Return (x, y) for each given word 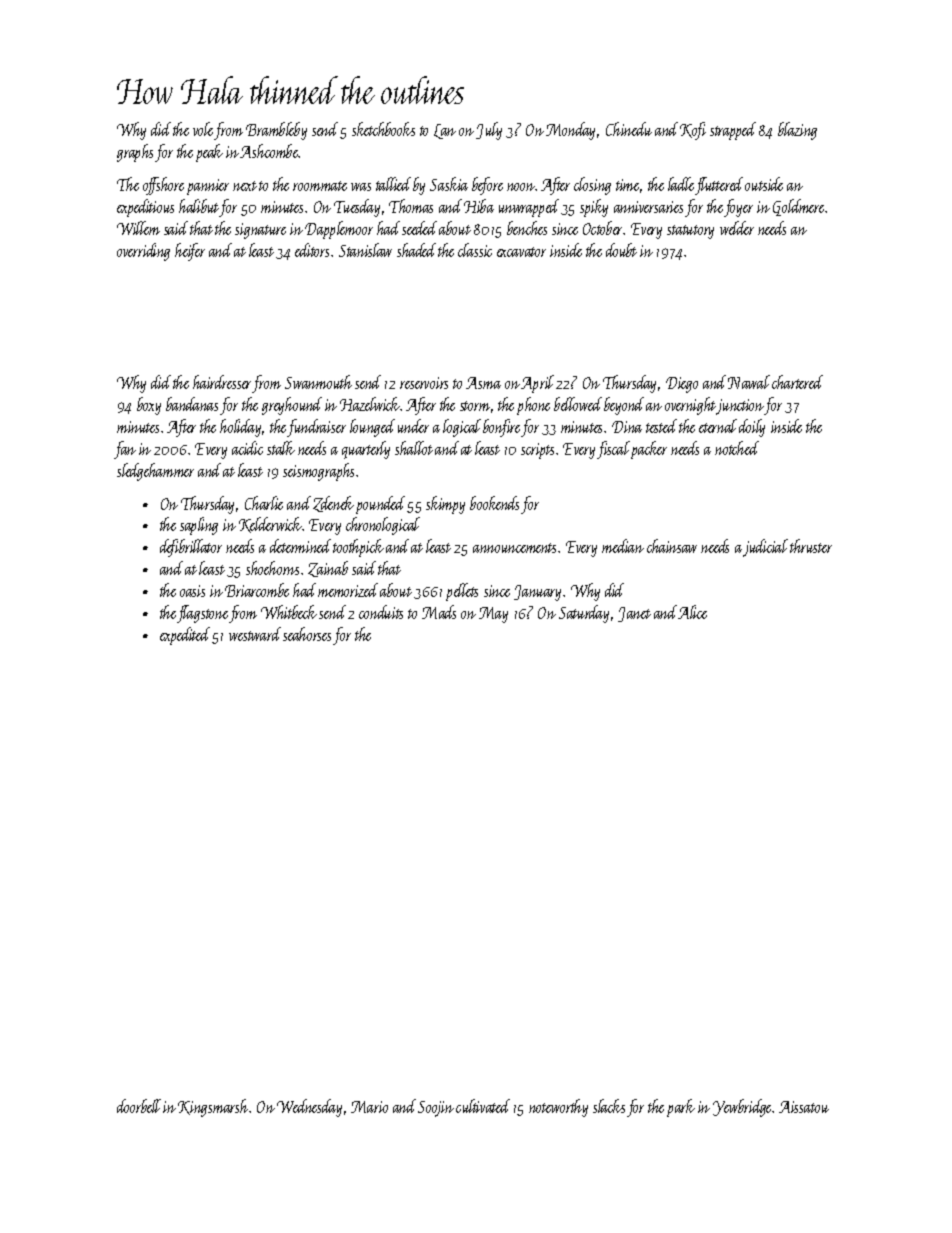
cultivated (483, 1106)
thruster (811, 546)
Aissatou (804, 1107)
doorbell (139, 1106)
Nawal (749, 382)
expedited (185, 636)
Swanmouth (318, 382)
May (493, 615)
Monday (570, 131)
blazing (797, 131)
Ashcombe (269, 151)
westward (255, 634)
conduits (381, 612)
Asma (483, 383)
